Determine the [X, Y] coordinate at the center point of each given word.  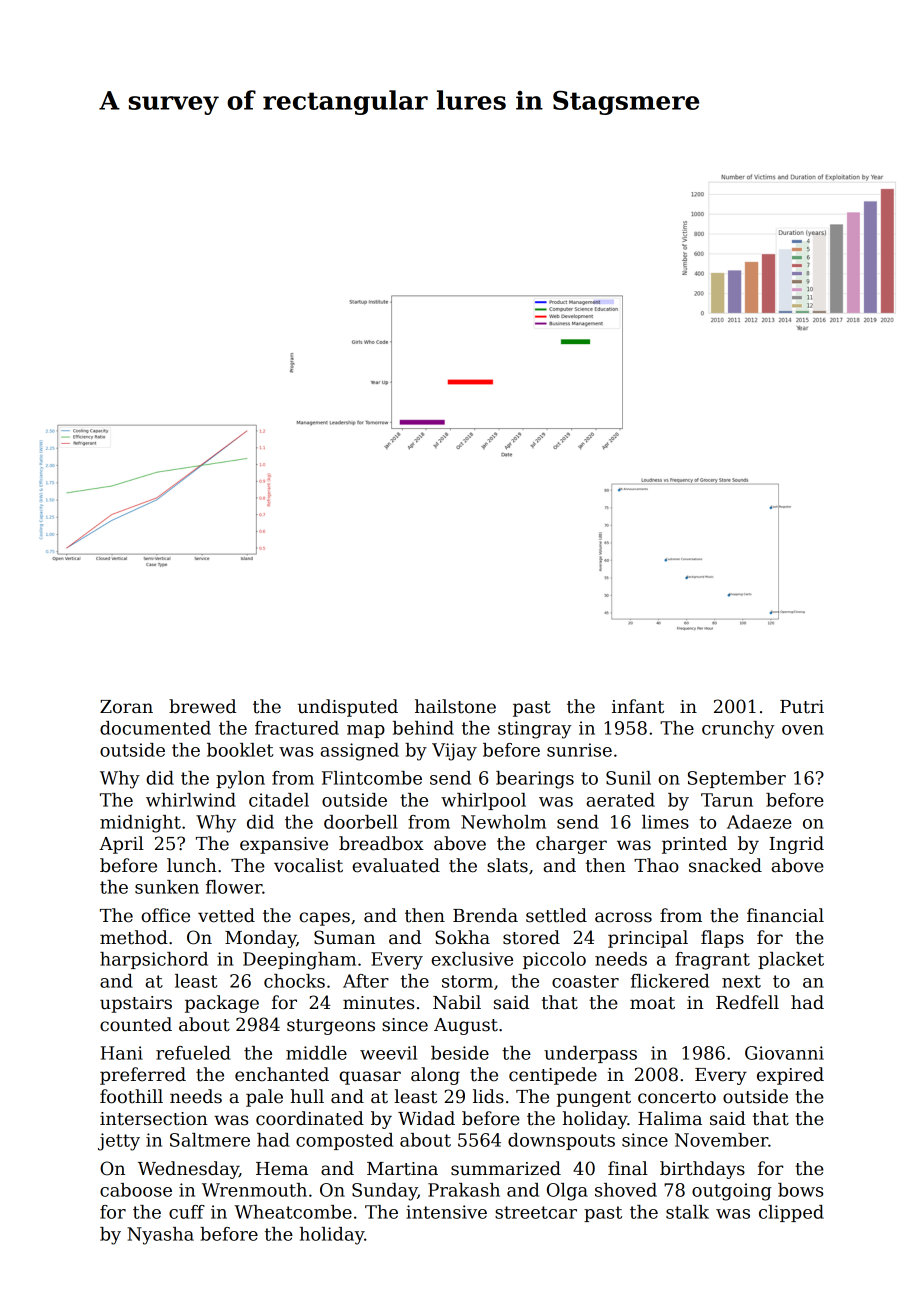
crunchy [738, 730]
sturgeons [331, 1027]
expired [790, 1076]
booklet [240, 750]
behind [423, 728]
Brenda [485, 915]
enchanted [282, 1074]
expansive [284, 845]
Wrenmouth [254, 1190]
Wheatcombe [293, 1212]
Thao [656, 865]
